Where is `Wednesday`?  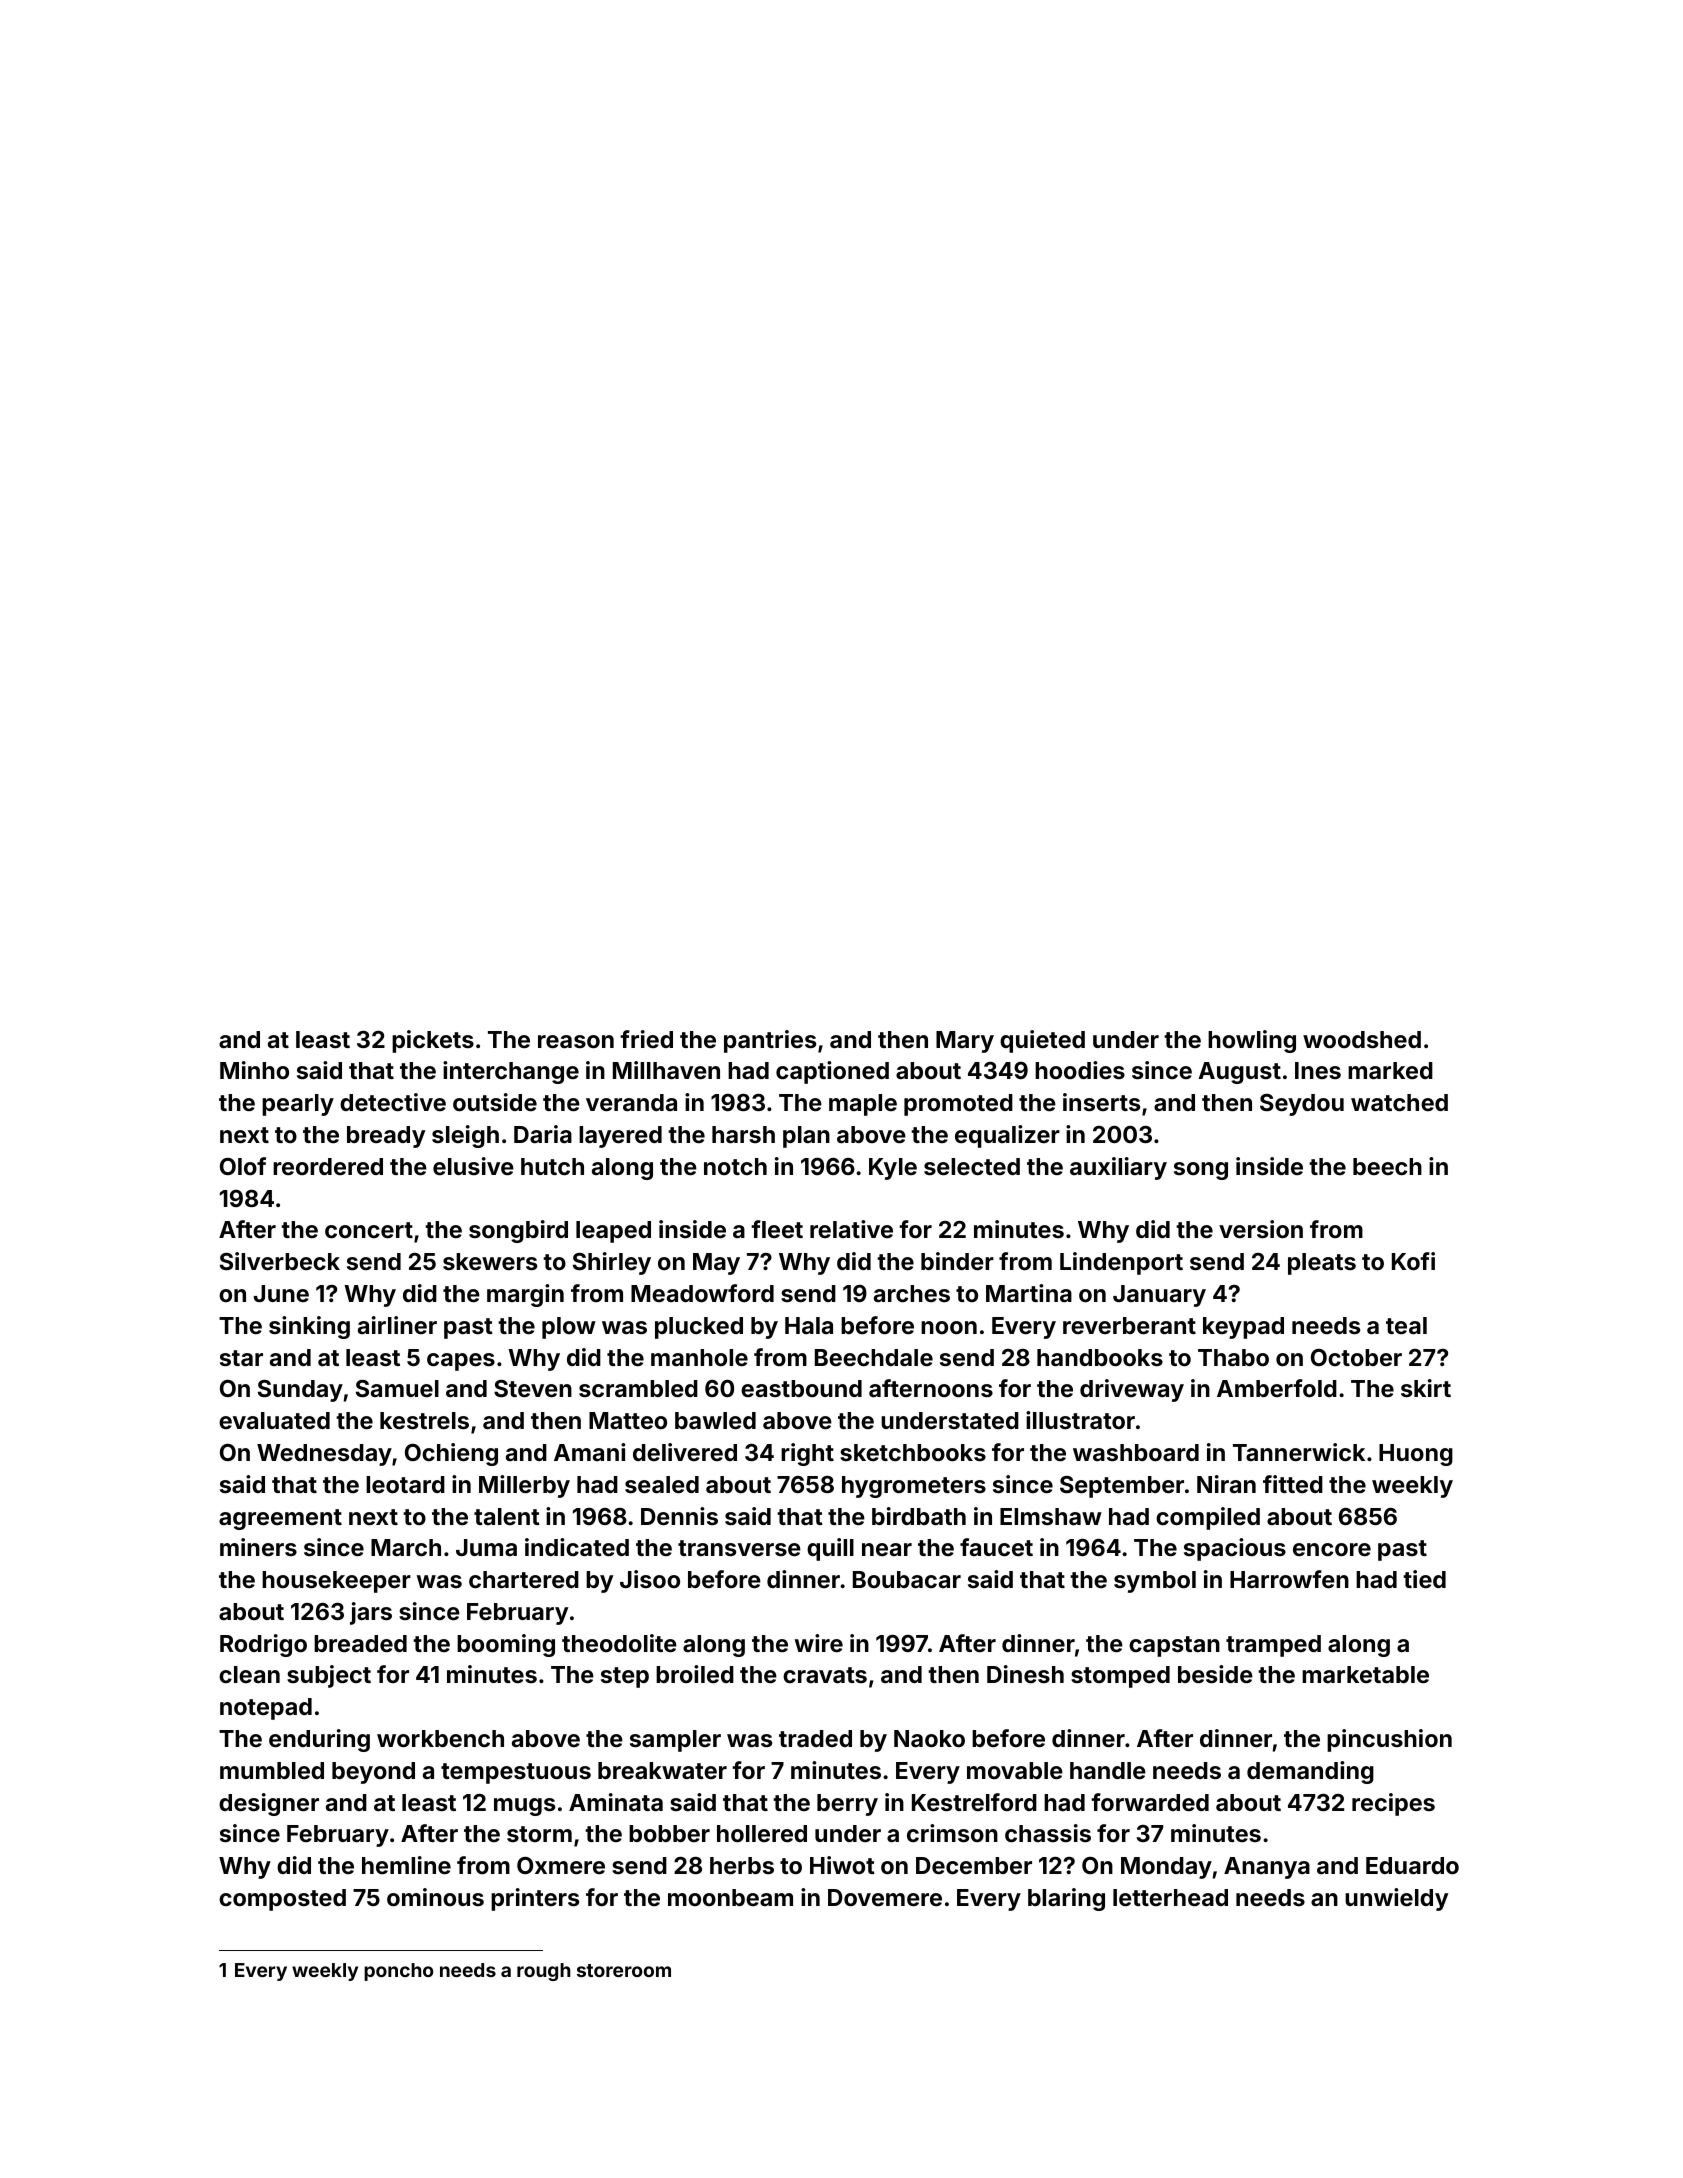
Wednesday is located at coordinates (324, 1455).
